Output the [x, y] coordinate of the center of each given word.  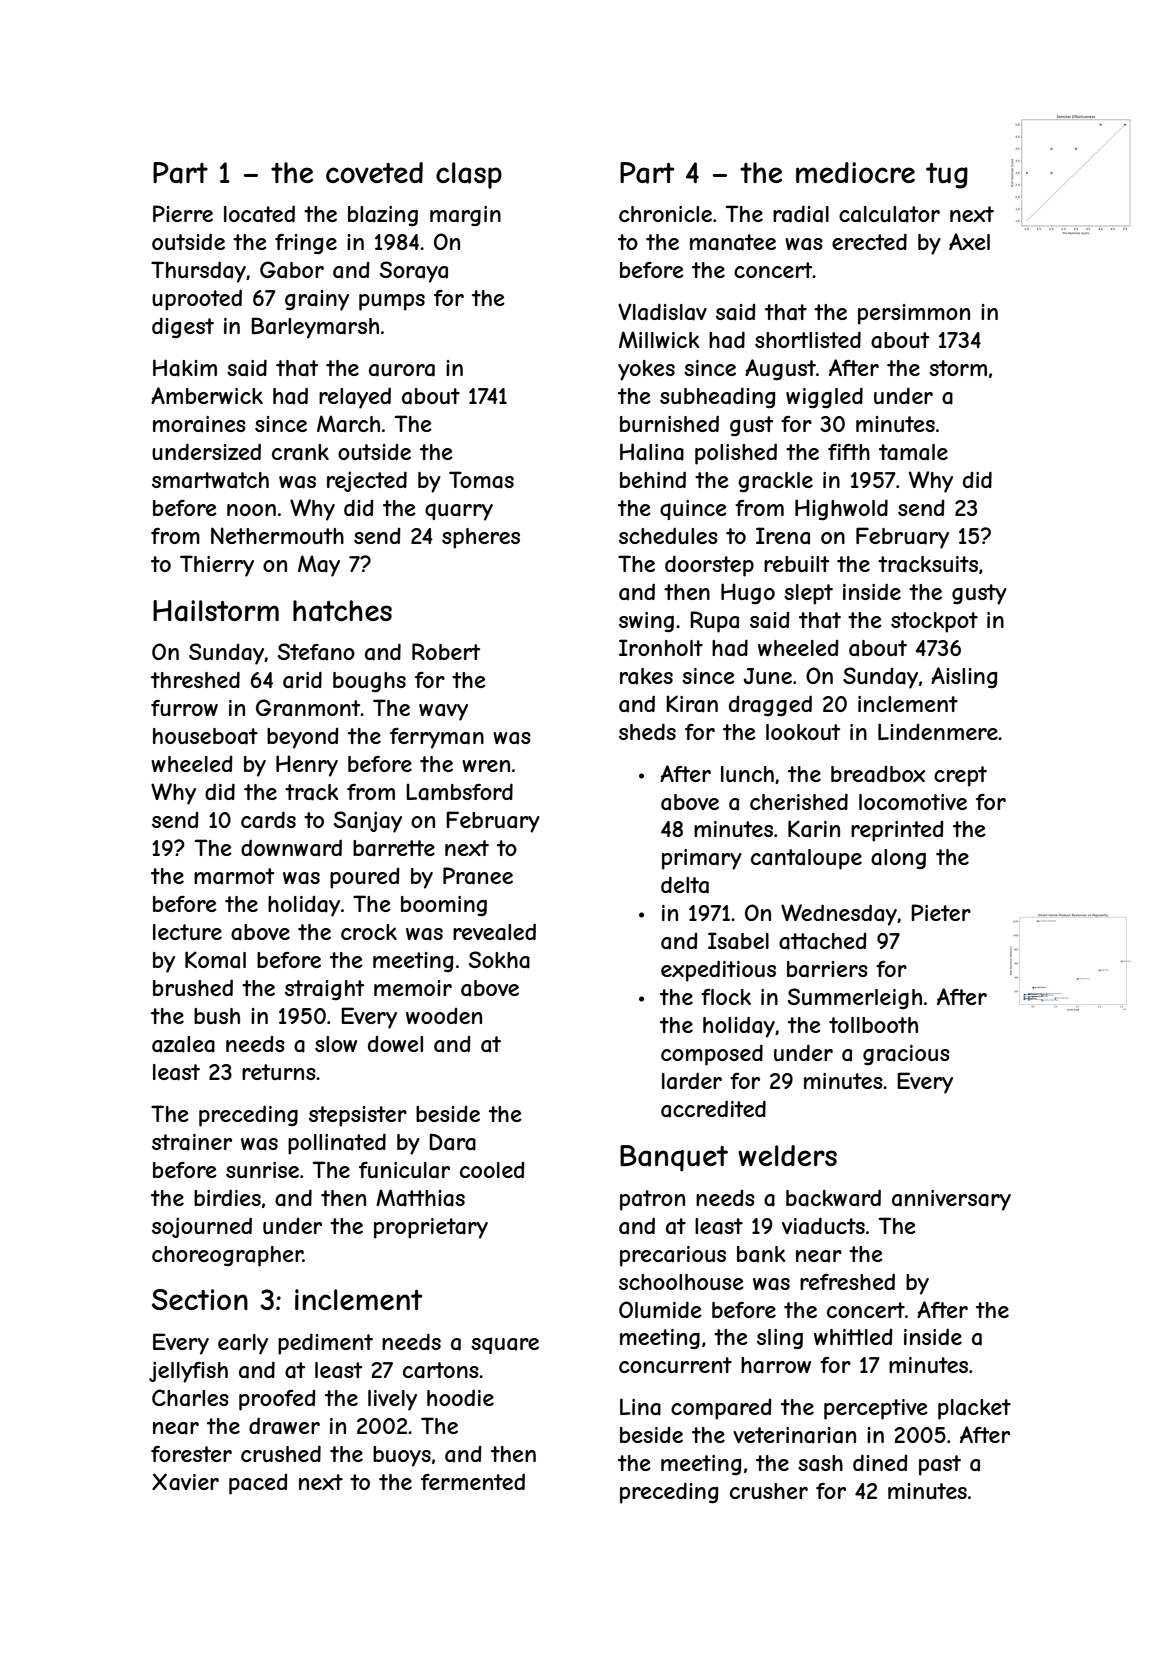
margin [465, 216]
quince [693, 510]
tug [947, 176]
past [940, 1465]
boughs [369, 682]
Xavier [185, 1482]
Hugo [748, 593]
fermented [473, 1481]
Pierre [183, 213]
